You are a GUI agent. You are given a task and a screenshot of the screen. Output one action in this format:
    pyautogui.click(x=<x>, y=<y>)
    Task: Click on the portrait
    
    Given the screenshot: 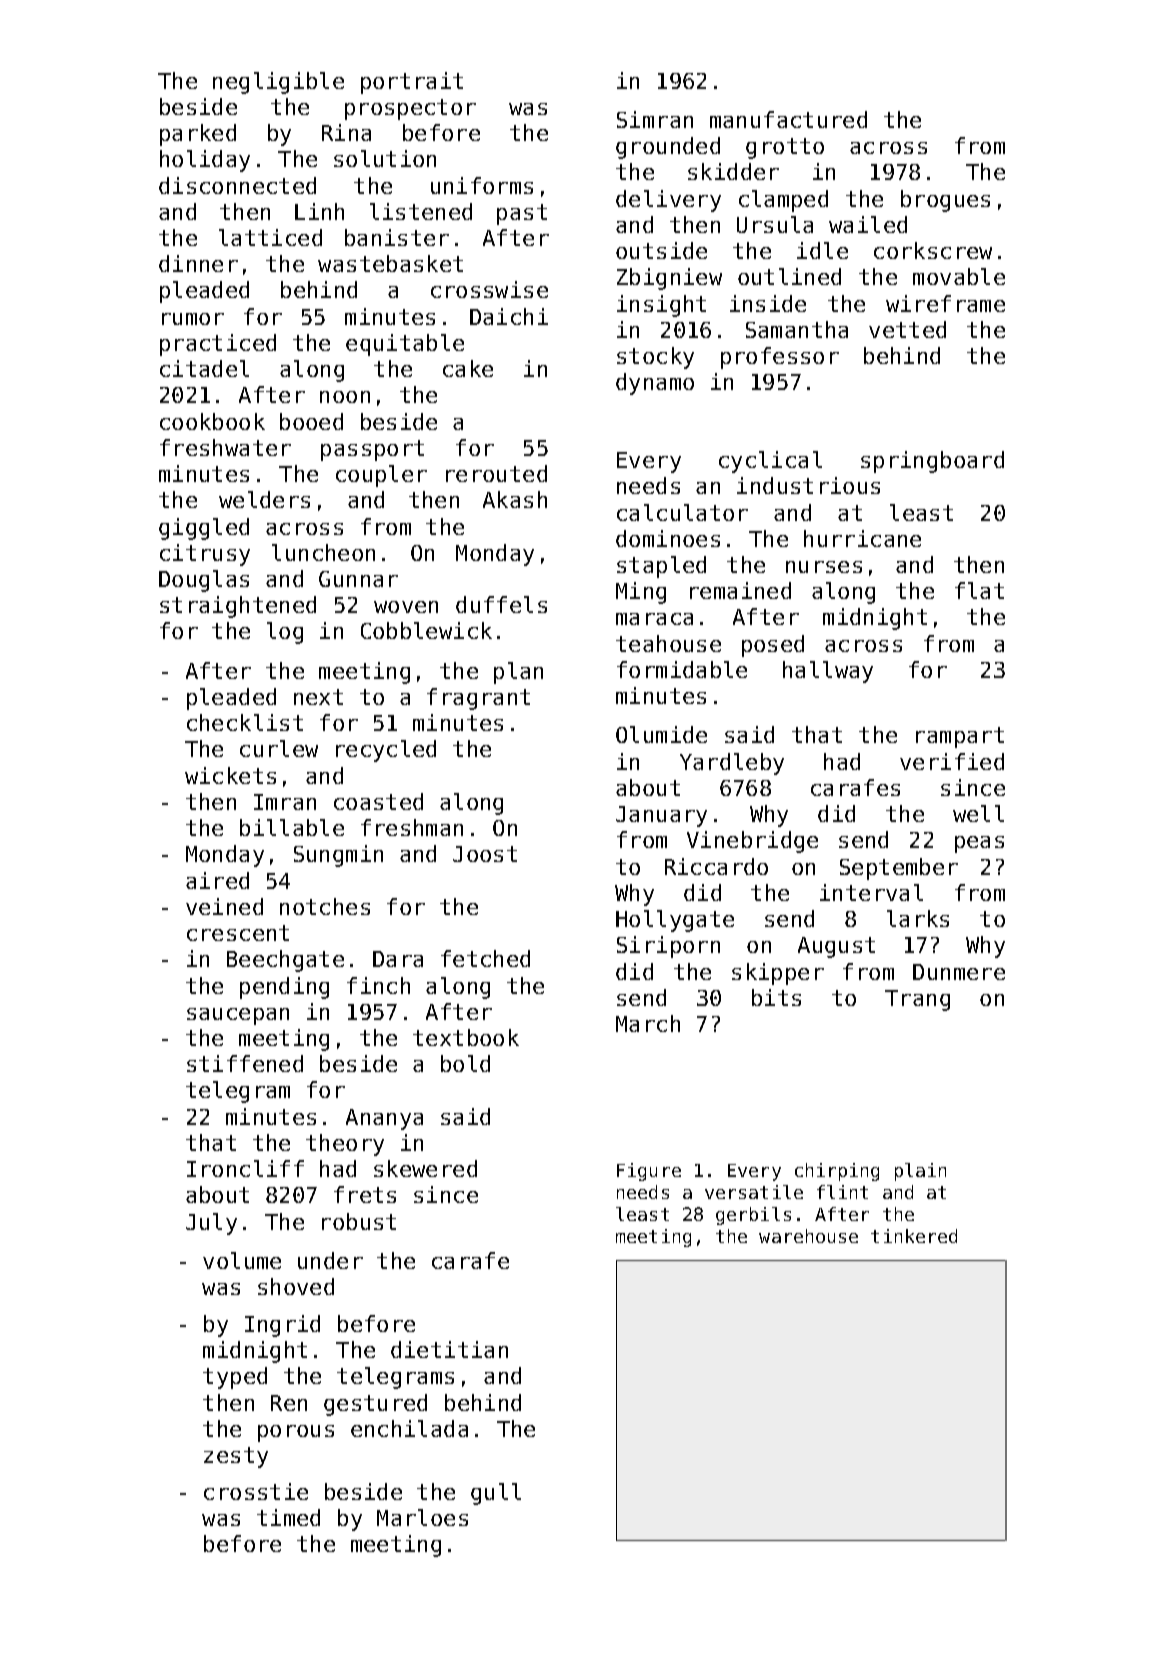 What is the action you would take?
    pyautogui.click(x=412, y=83)
